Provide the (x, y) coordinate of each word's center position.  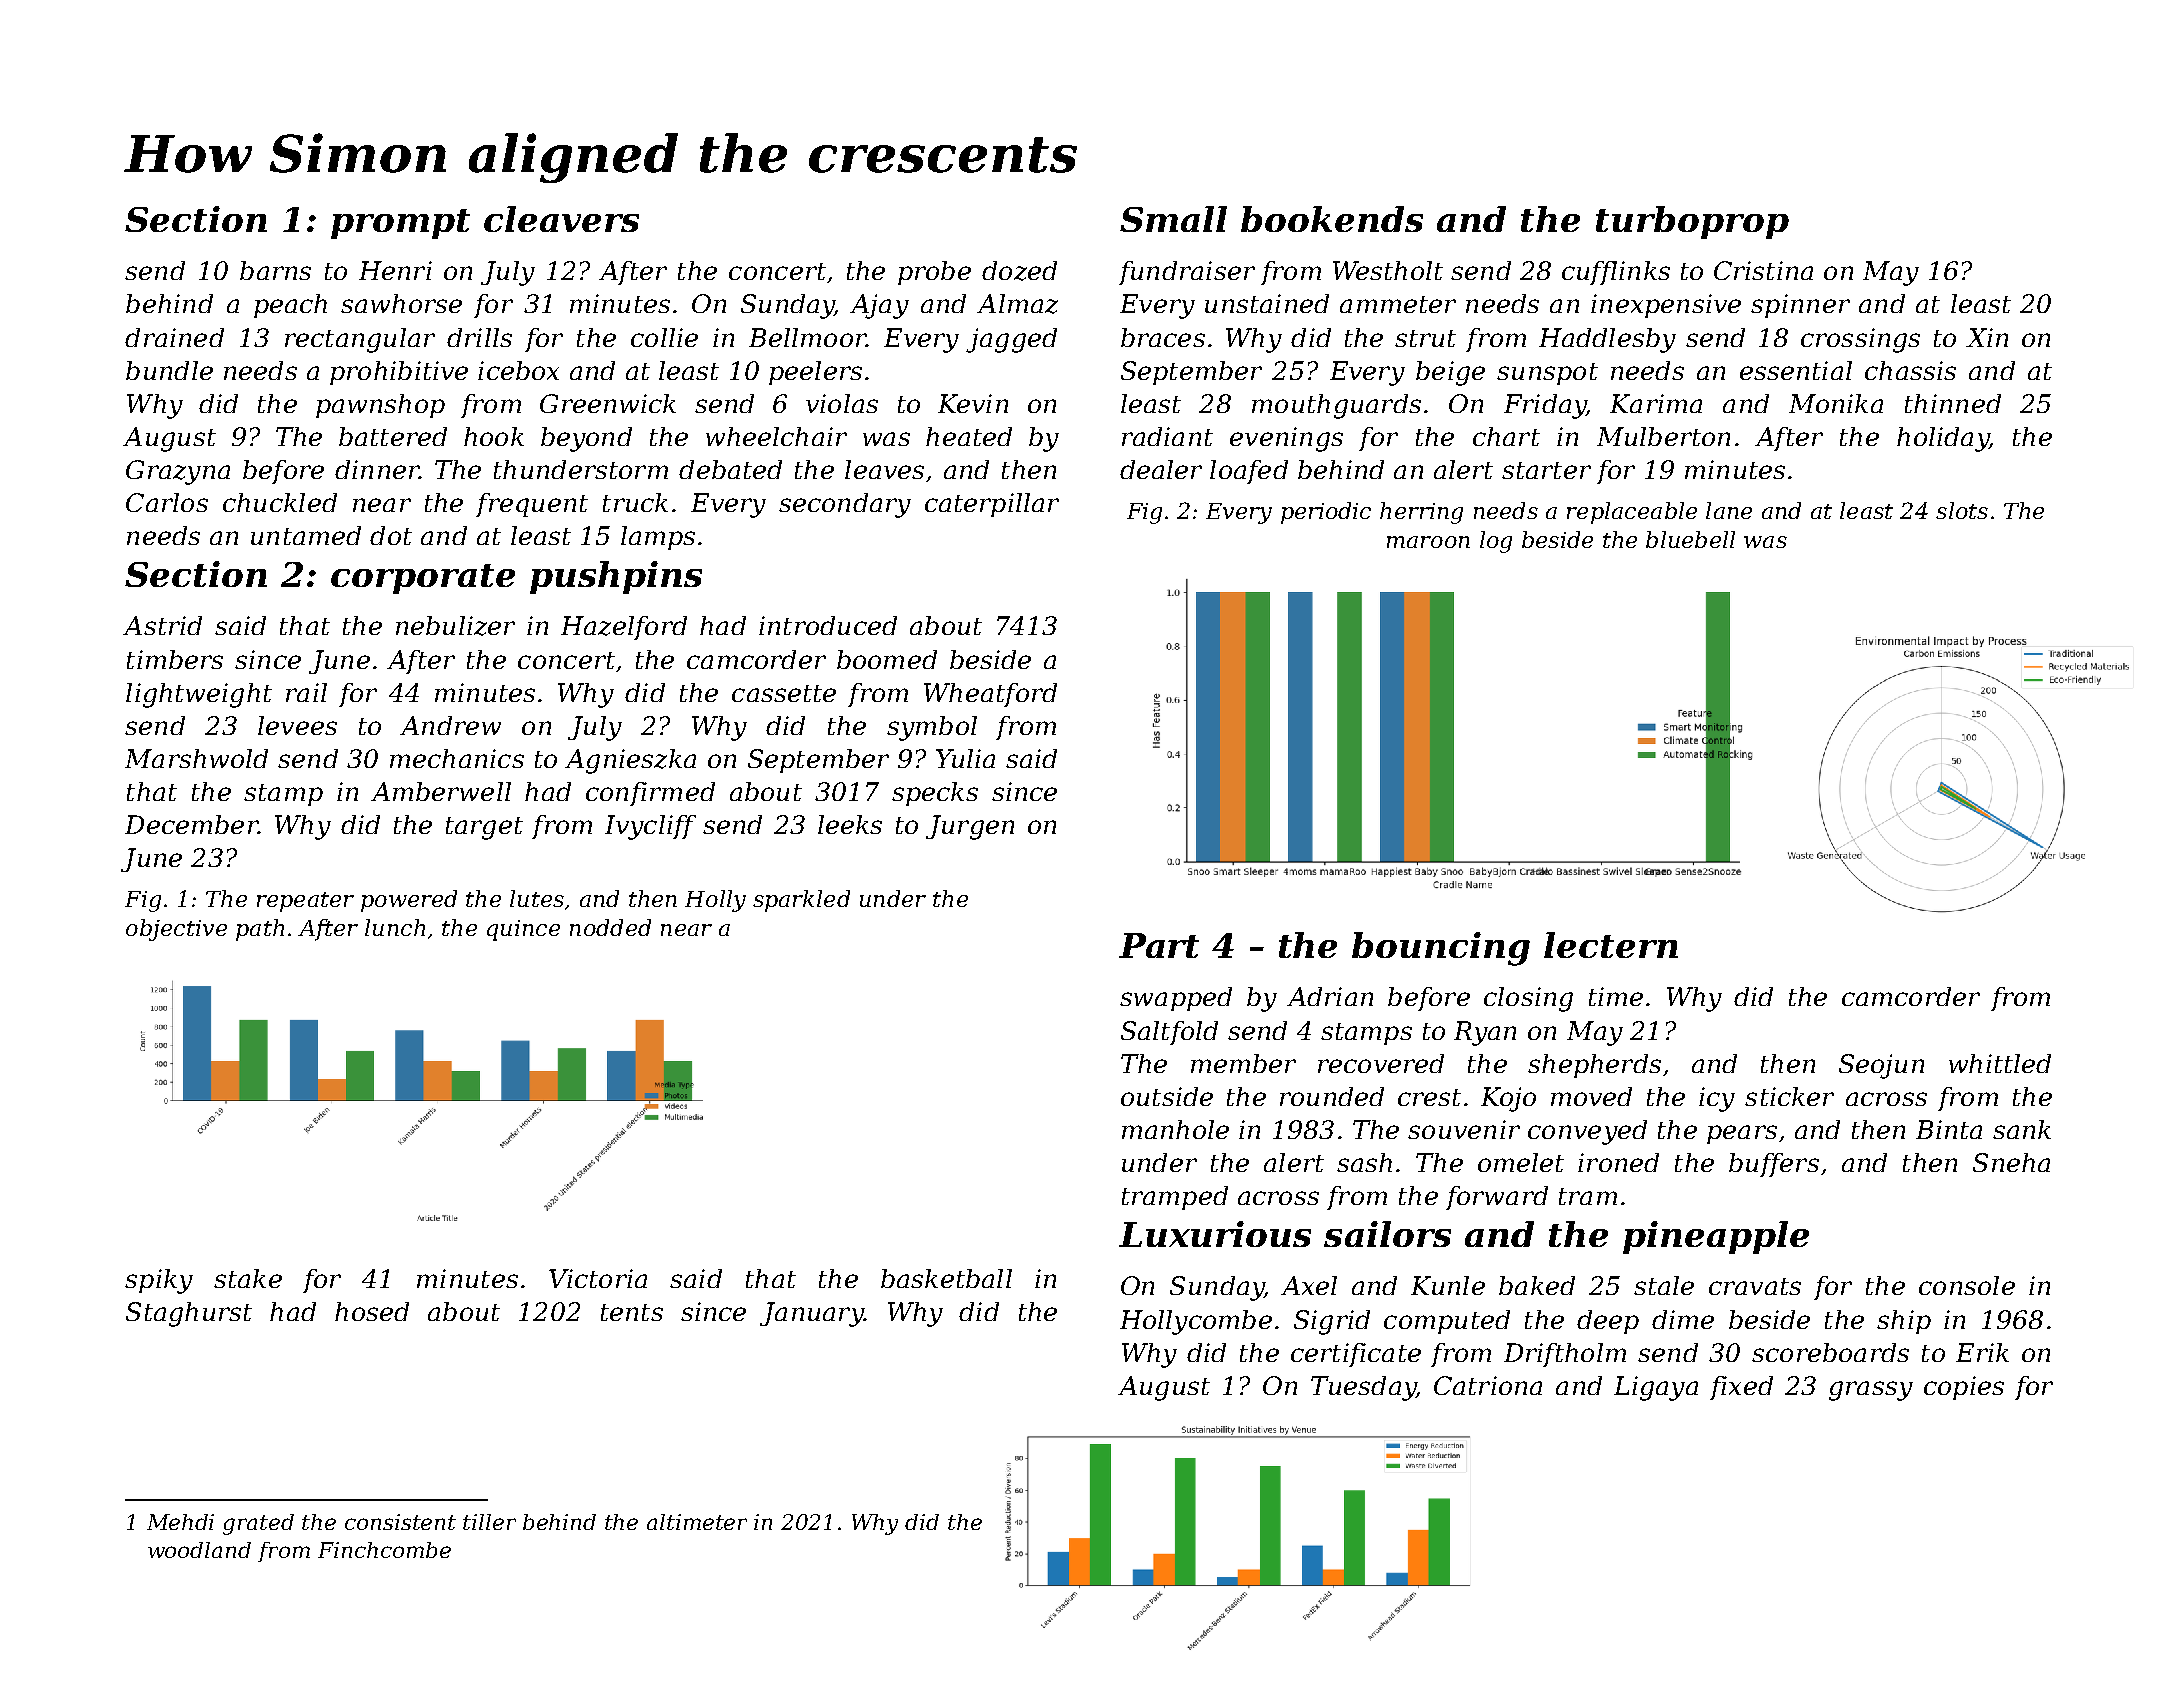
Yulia (965, 758)
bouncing (1441, 949)
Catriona (1488, 1385)
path (260, 930)
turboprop (1692, 222)
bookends (1332, 219)
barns (275, 270)
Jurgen (970, 827)
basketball (946, 1278)
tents (632, 1312)
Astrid (162, 625)
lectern (1611, 945)
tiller (489, 1522)
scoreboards (1830, 1352)
